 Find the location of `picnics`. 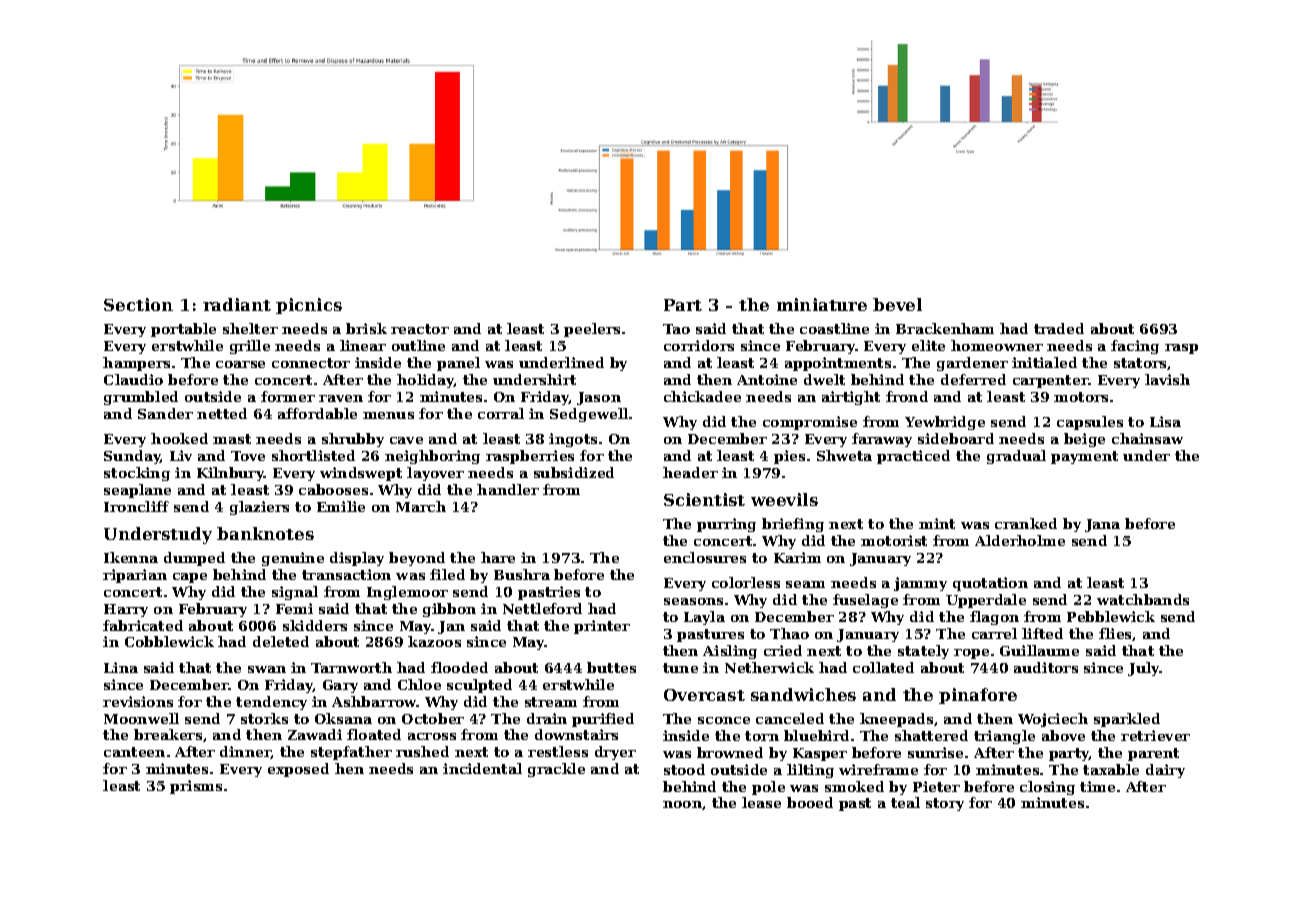

picnics is located at coordinates (309, 306).
